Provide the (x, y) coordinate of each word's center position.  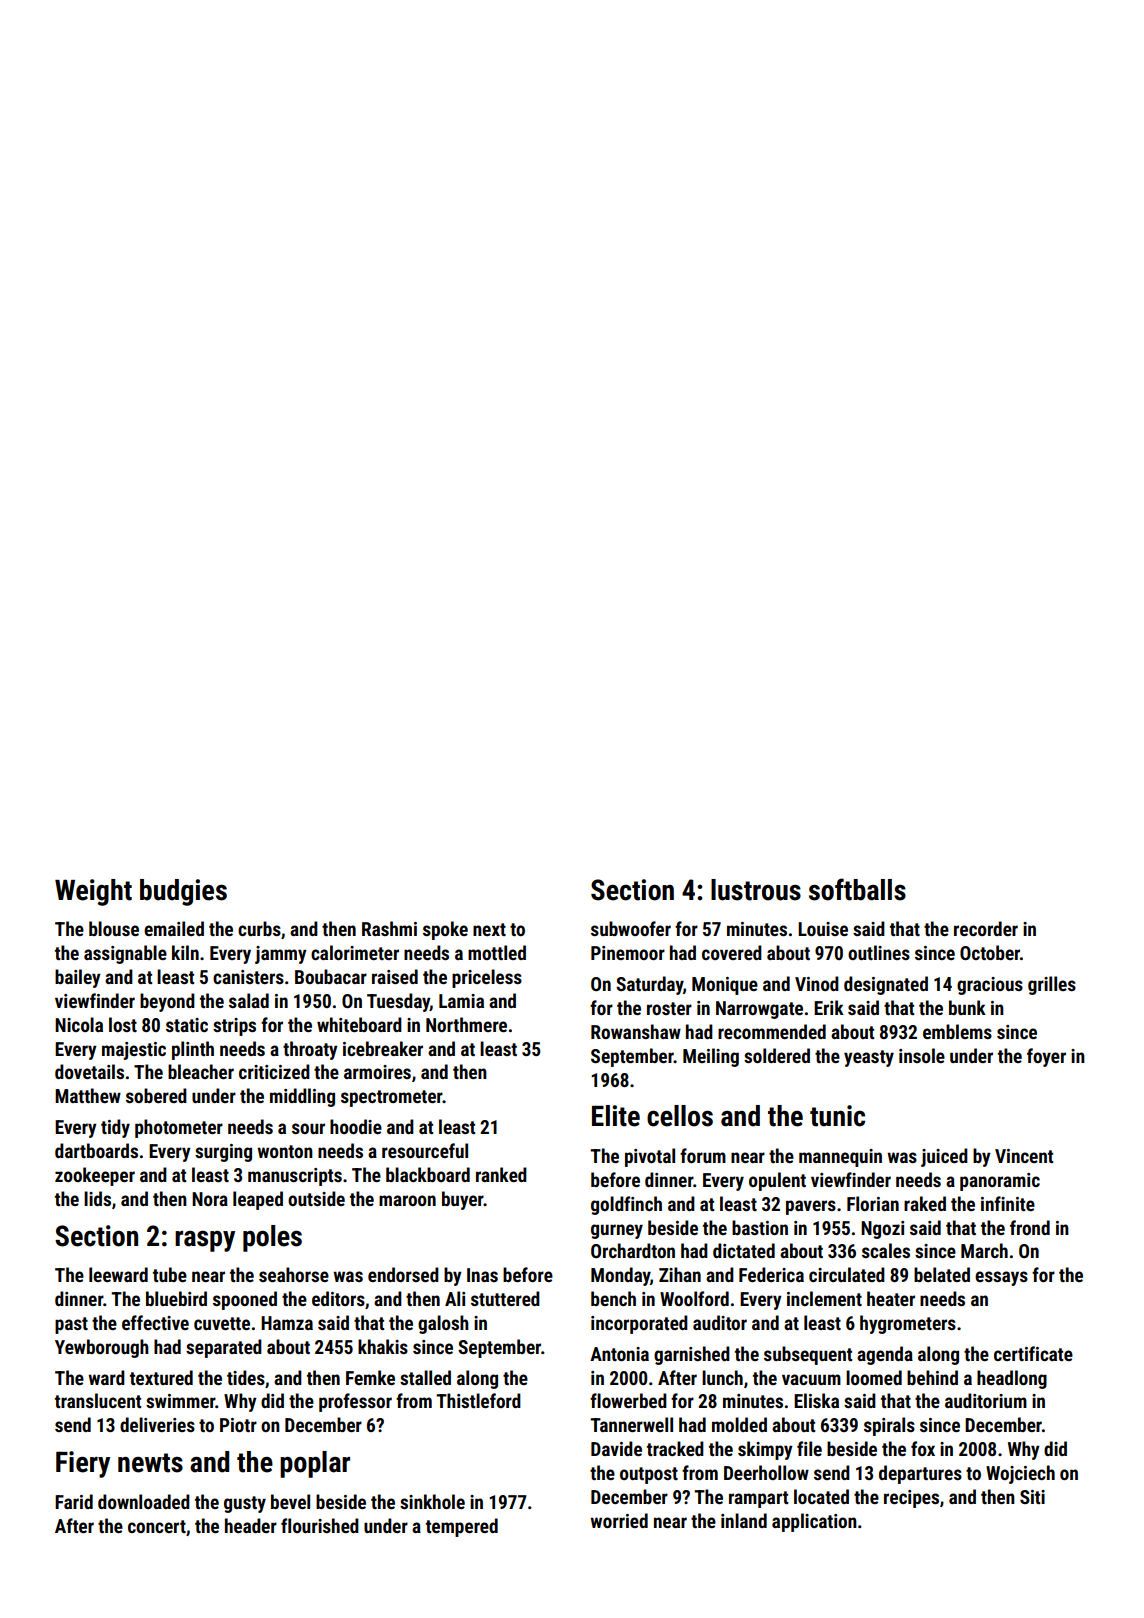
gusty (245, 1504)
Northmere (466, 1024)
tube (170, 1274)
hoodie (356, 1126)
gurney (617, 1231)
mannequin (840, 1158)
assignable (125, 954)
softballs (857, 889)
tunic (837, 1116)
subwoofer (631, 928)
